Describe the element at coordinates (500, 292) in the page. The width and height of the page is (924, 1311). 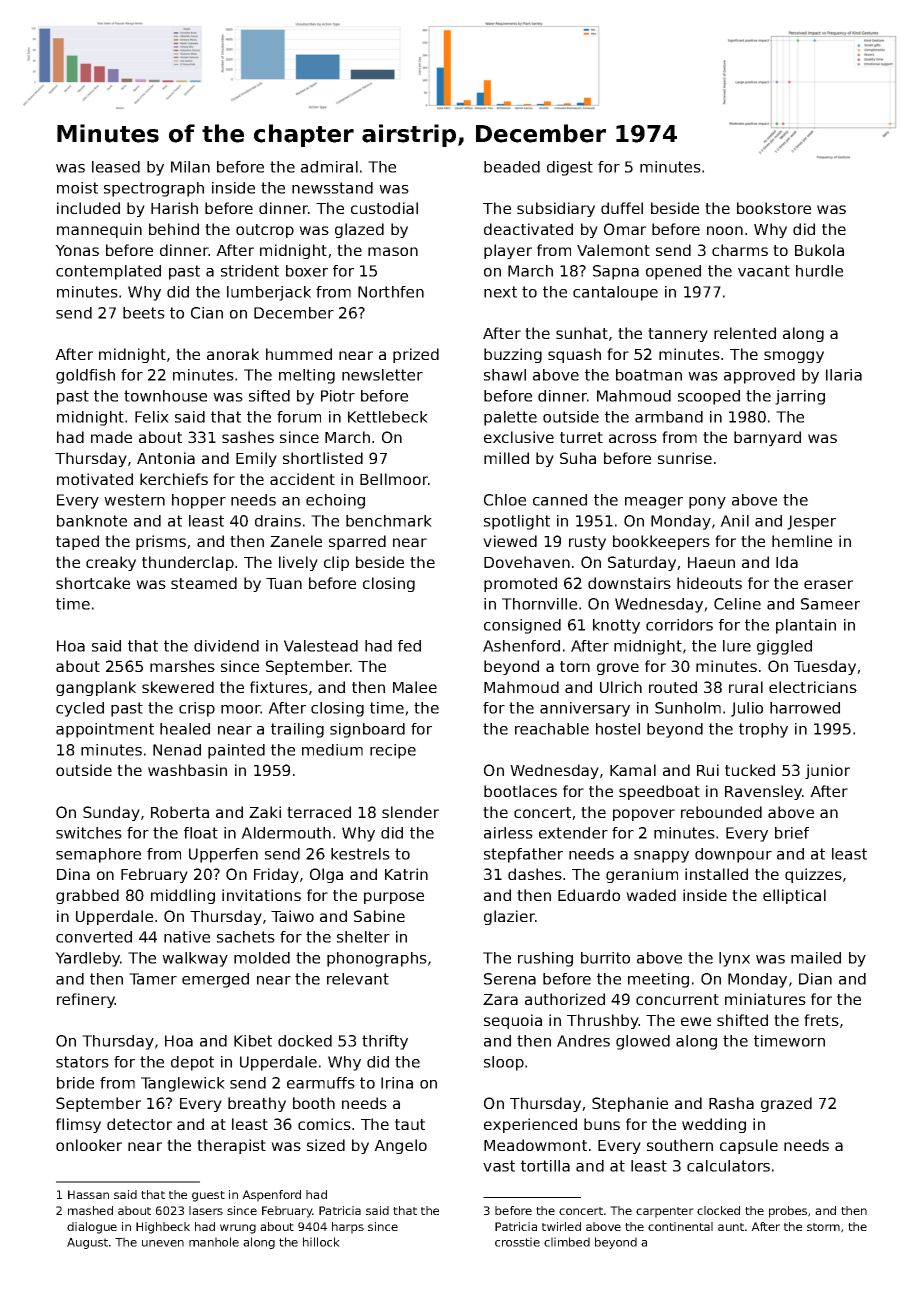
I see `next` at that location.
